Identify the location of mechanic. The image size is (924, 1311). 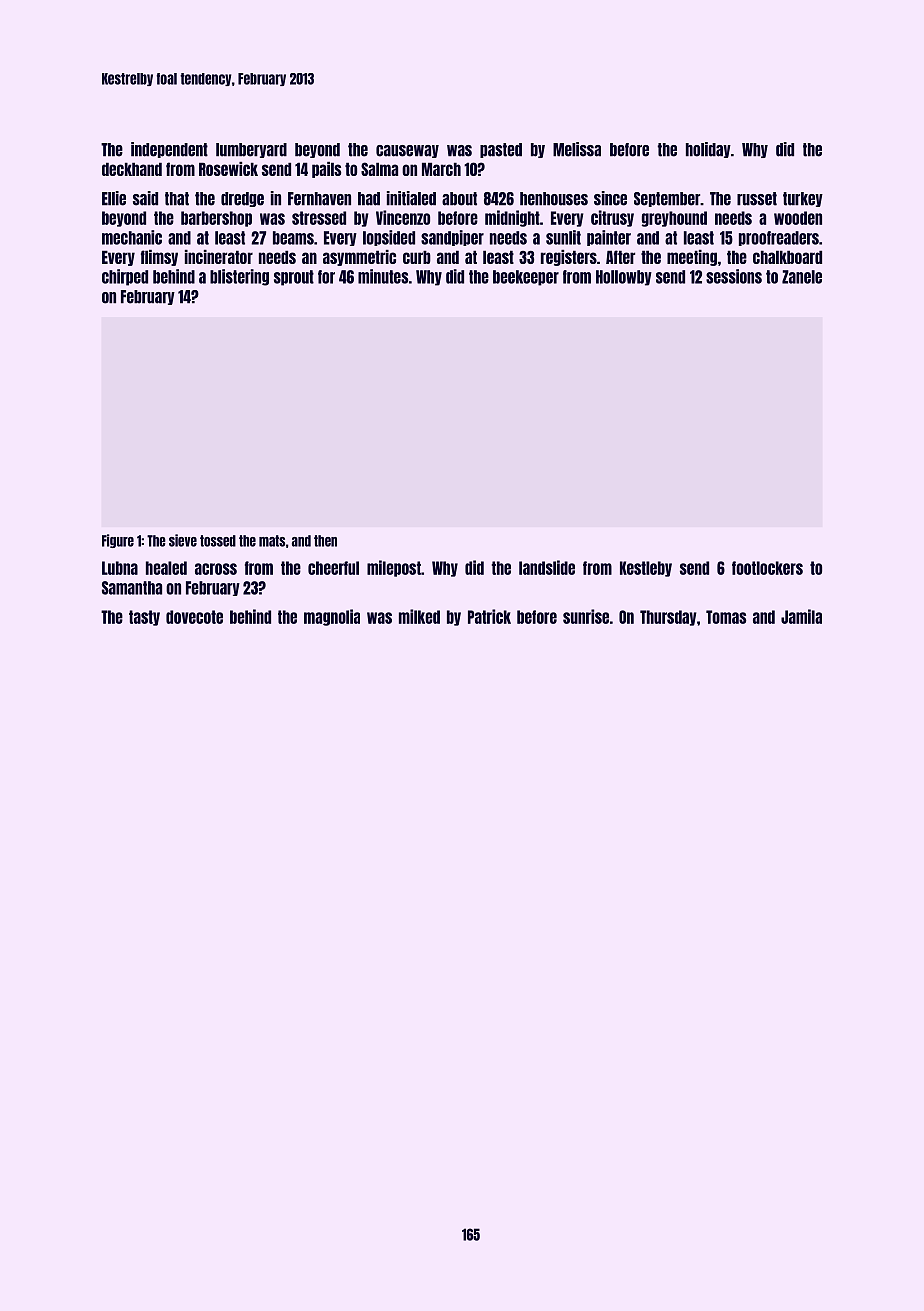
(132, 237).
